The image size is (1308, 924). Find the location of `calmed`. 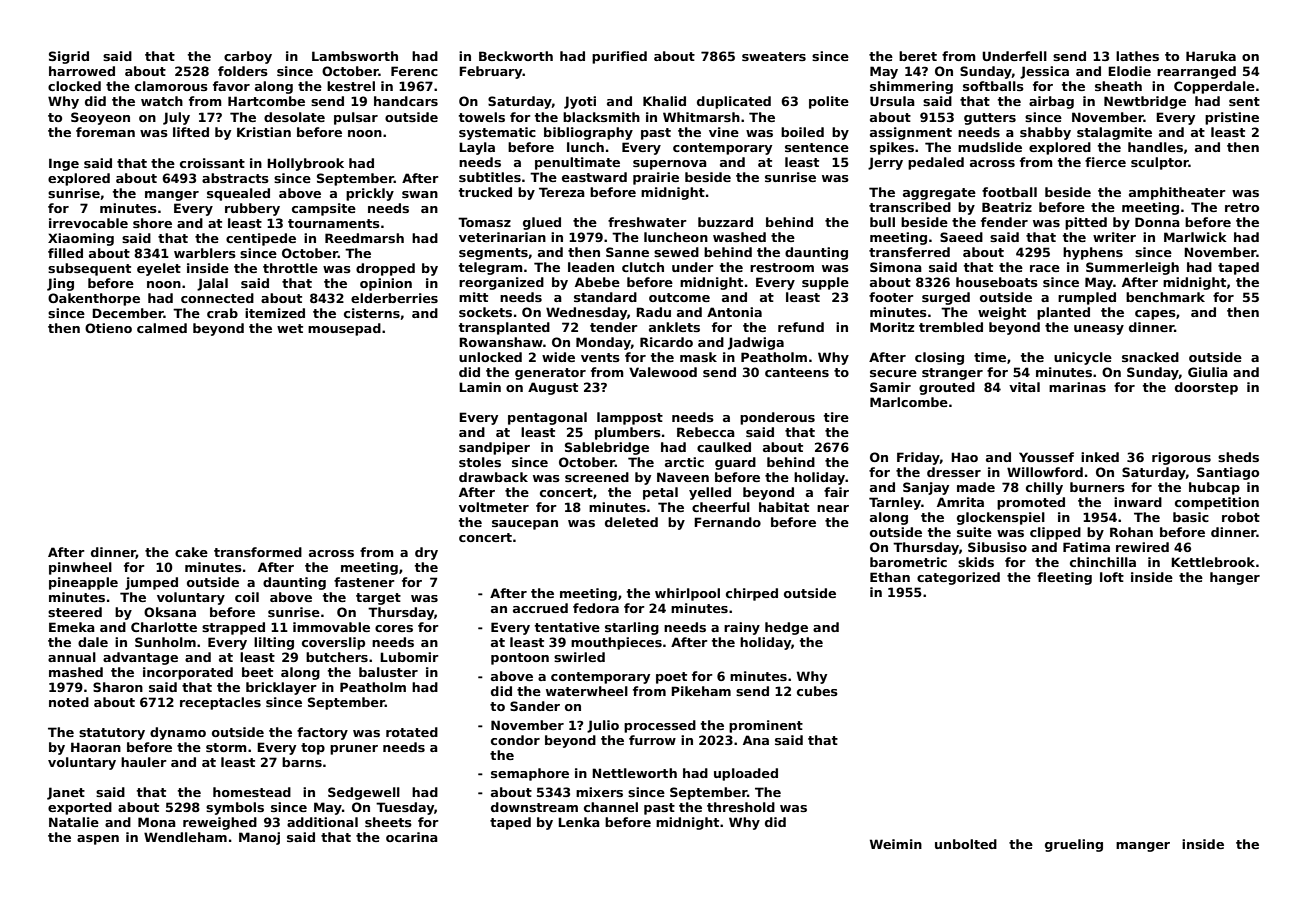

calmed is located at coordinates (162, 328).
